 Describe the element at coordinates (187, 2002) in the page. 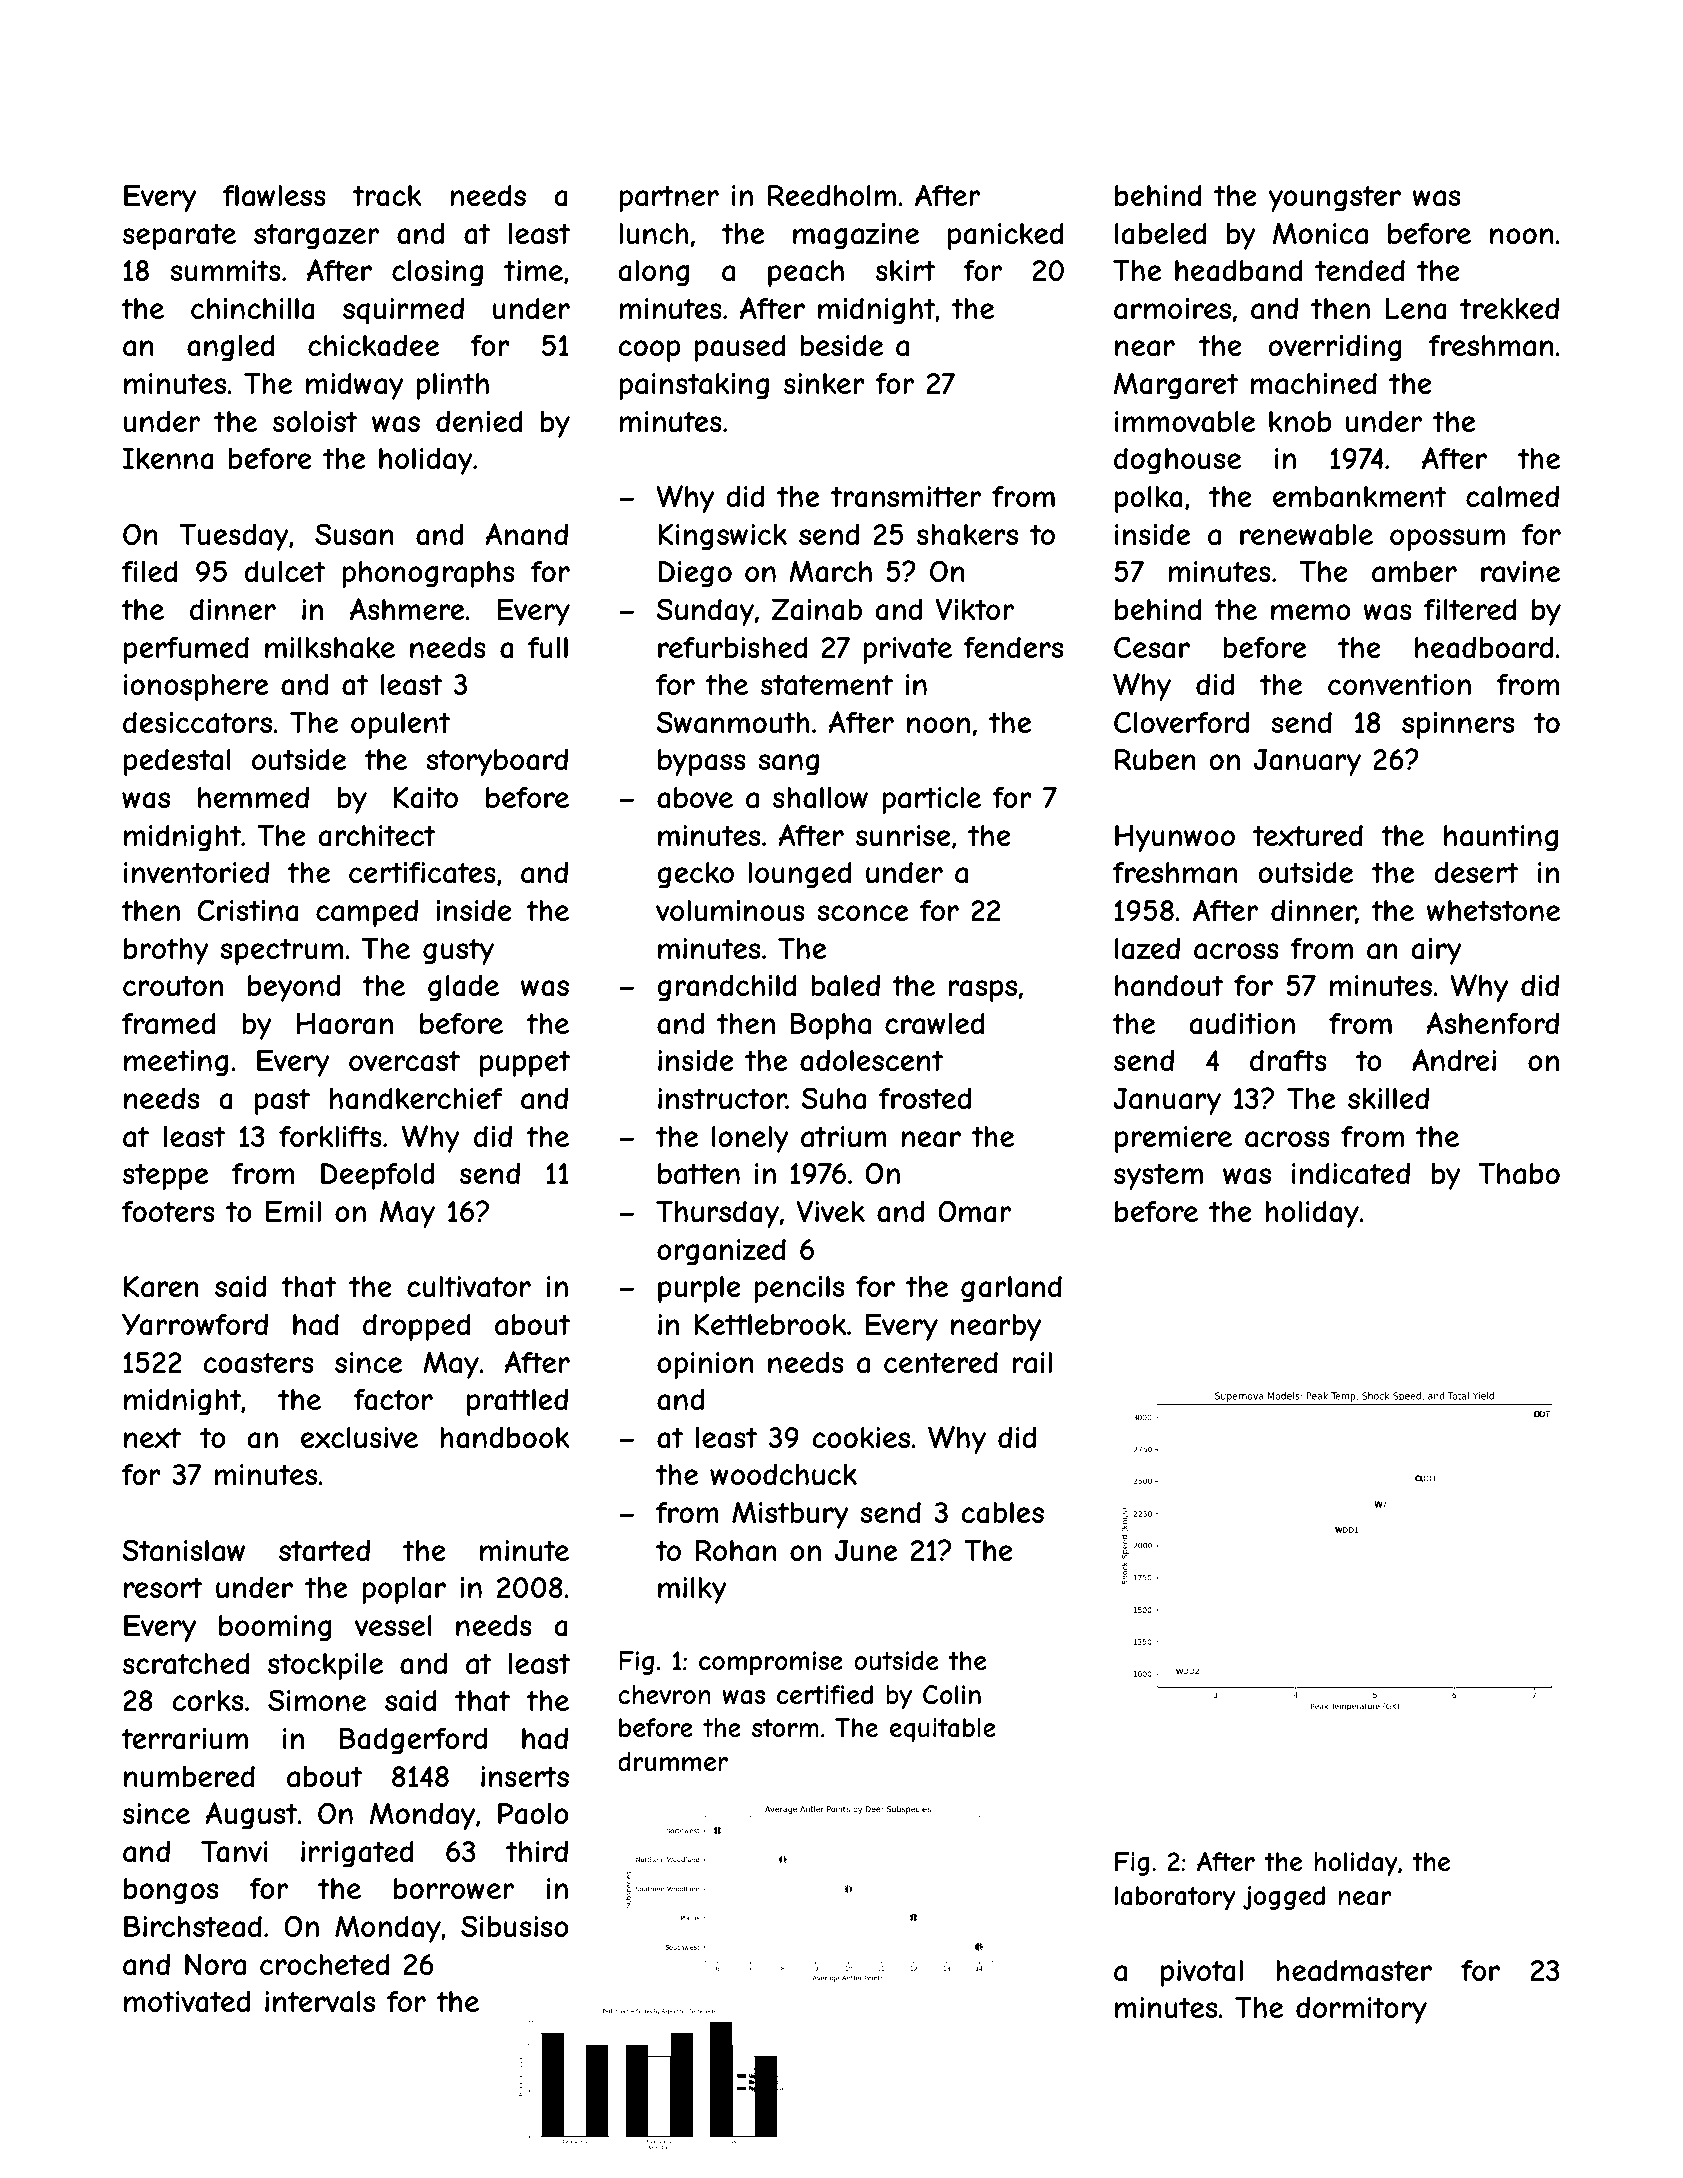

I see `motivated` at that location.
